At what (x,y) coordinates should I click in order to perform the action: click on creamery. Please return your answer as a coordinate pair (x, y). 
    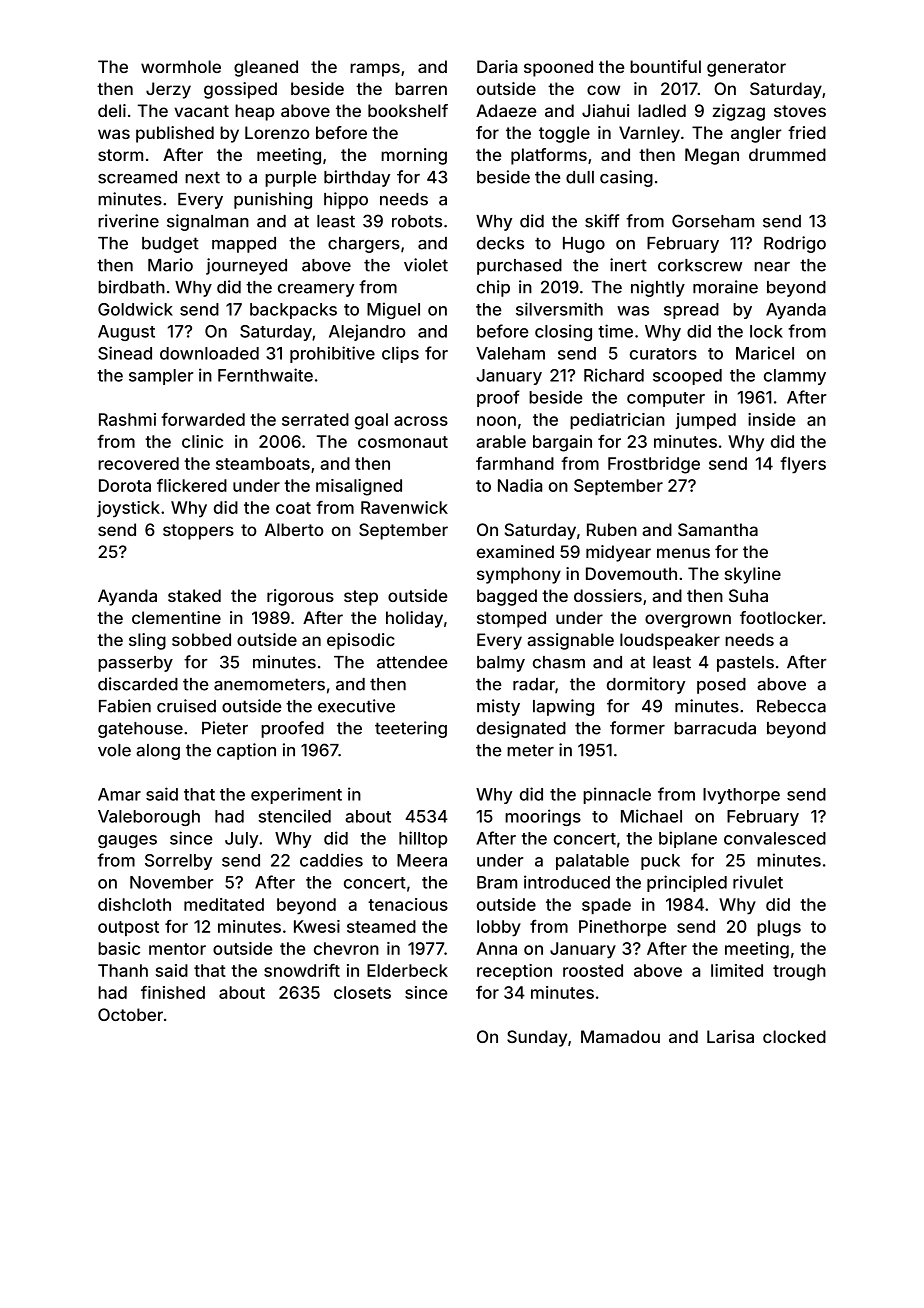
    Looking at the image, I should click on (316, 290).
